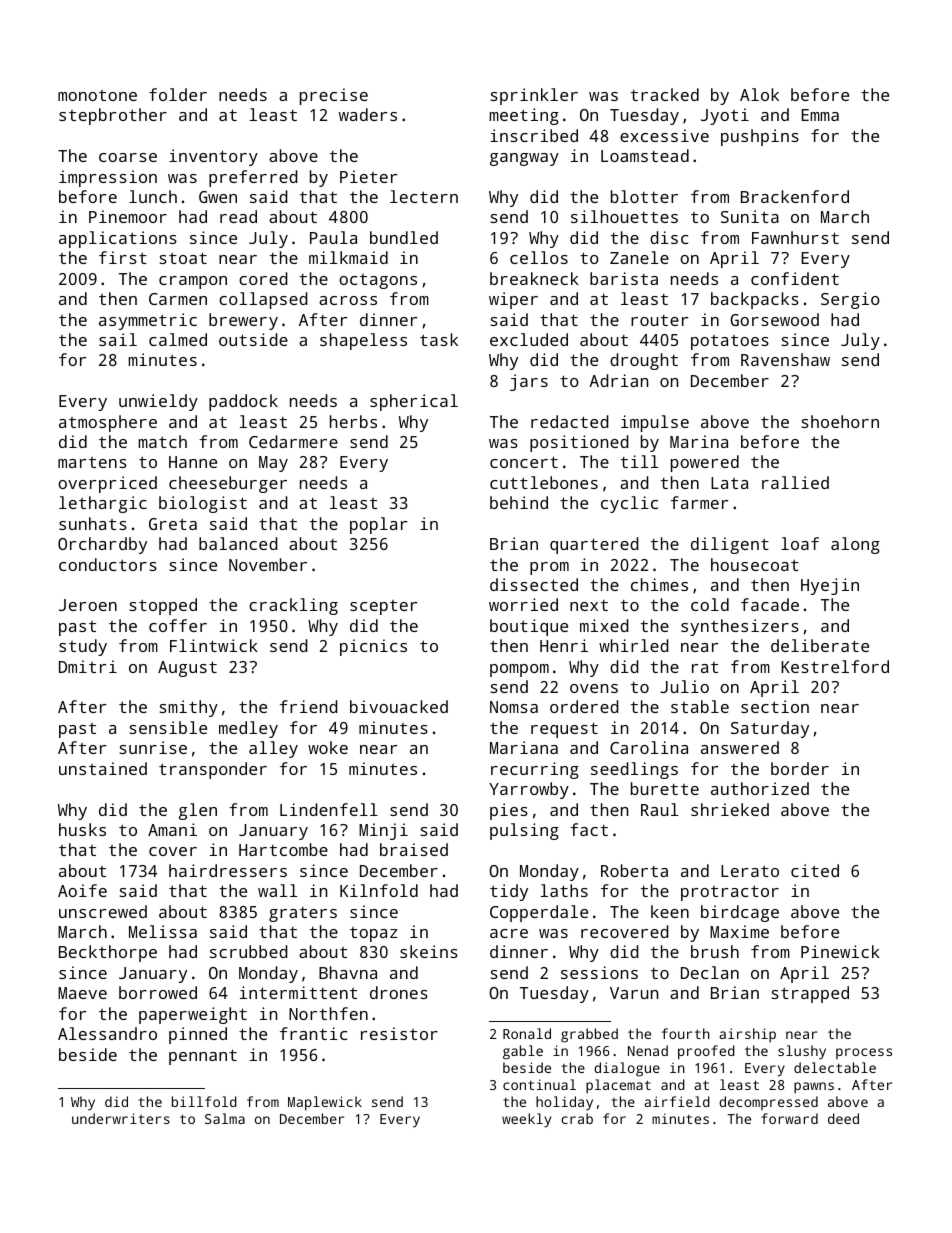 The height and width of the document is (1233, 952). What do you see at coordinates (539, 257) in the document?
I see `cellos` at bounding box center [539, 257].
